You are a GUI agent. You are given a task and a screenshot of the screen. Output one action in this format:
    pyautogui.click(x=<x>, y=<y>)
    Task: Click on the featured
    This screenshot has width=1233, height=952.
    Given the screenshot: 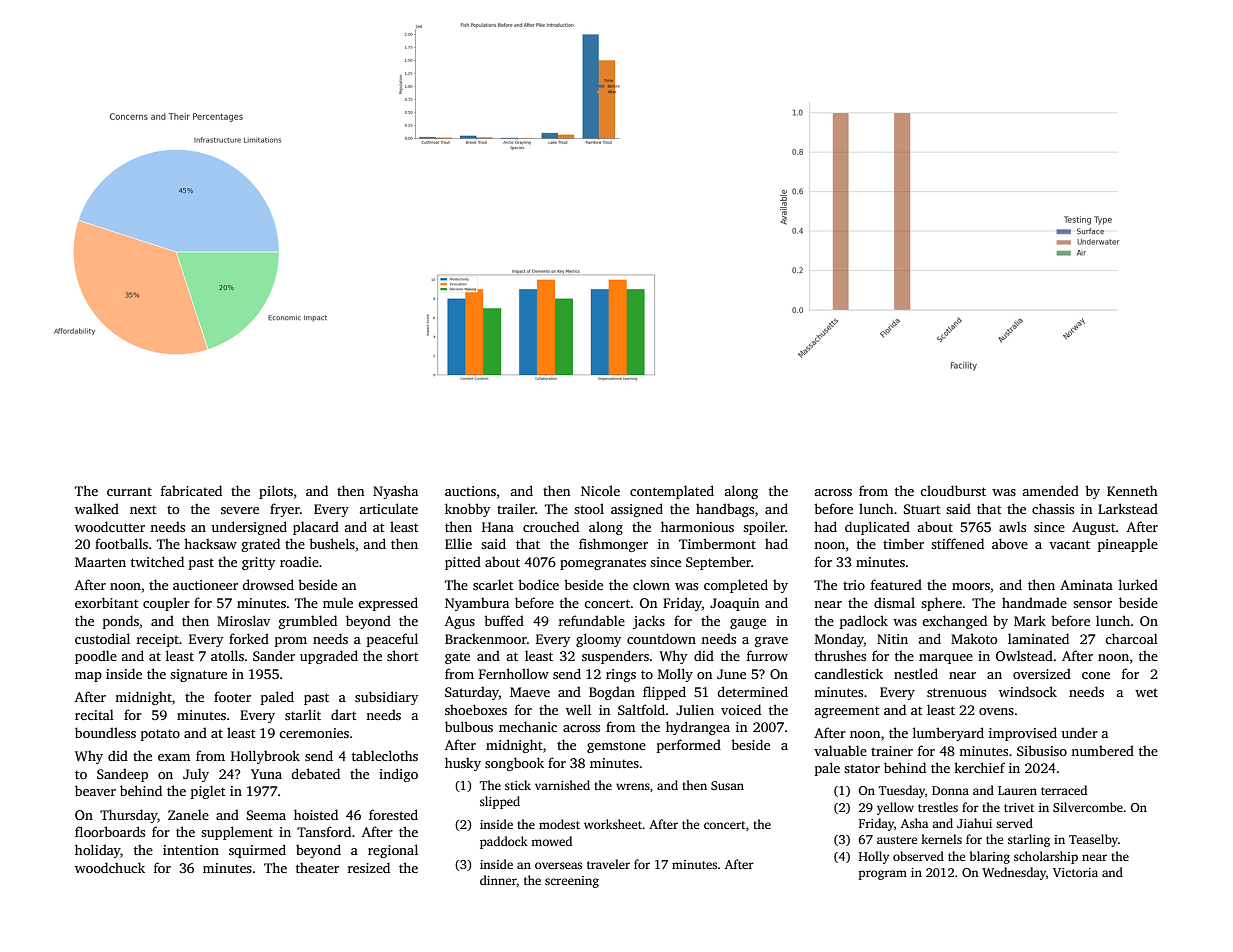 What is the action you would take?
    pyautogui.click(x=896, y=584)
